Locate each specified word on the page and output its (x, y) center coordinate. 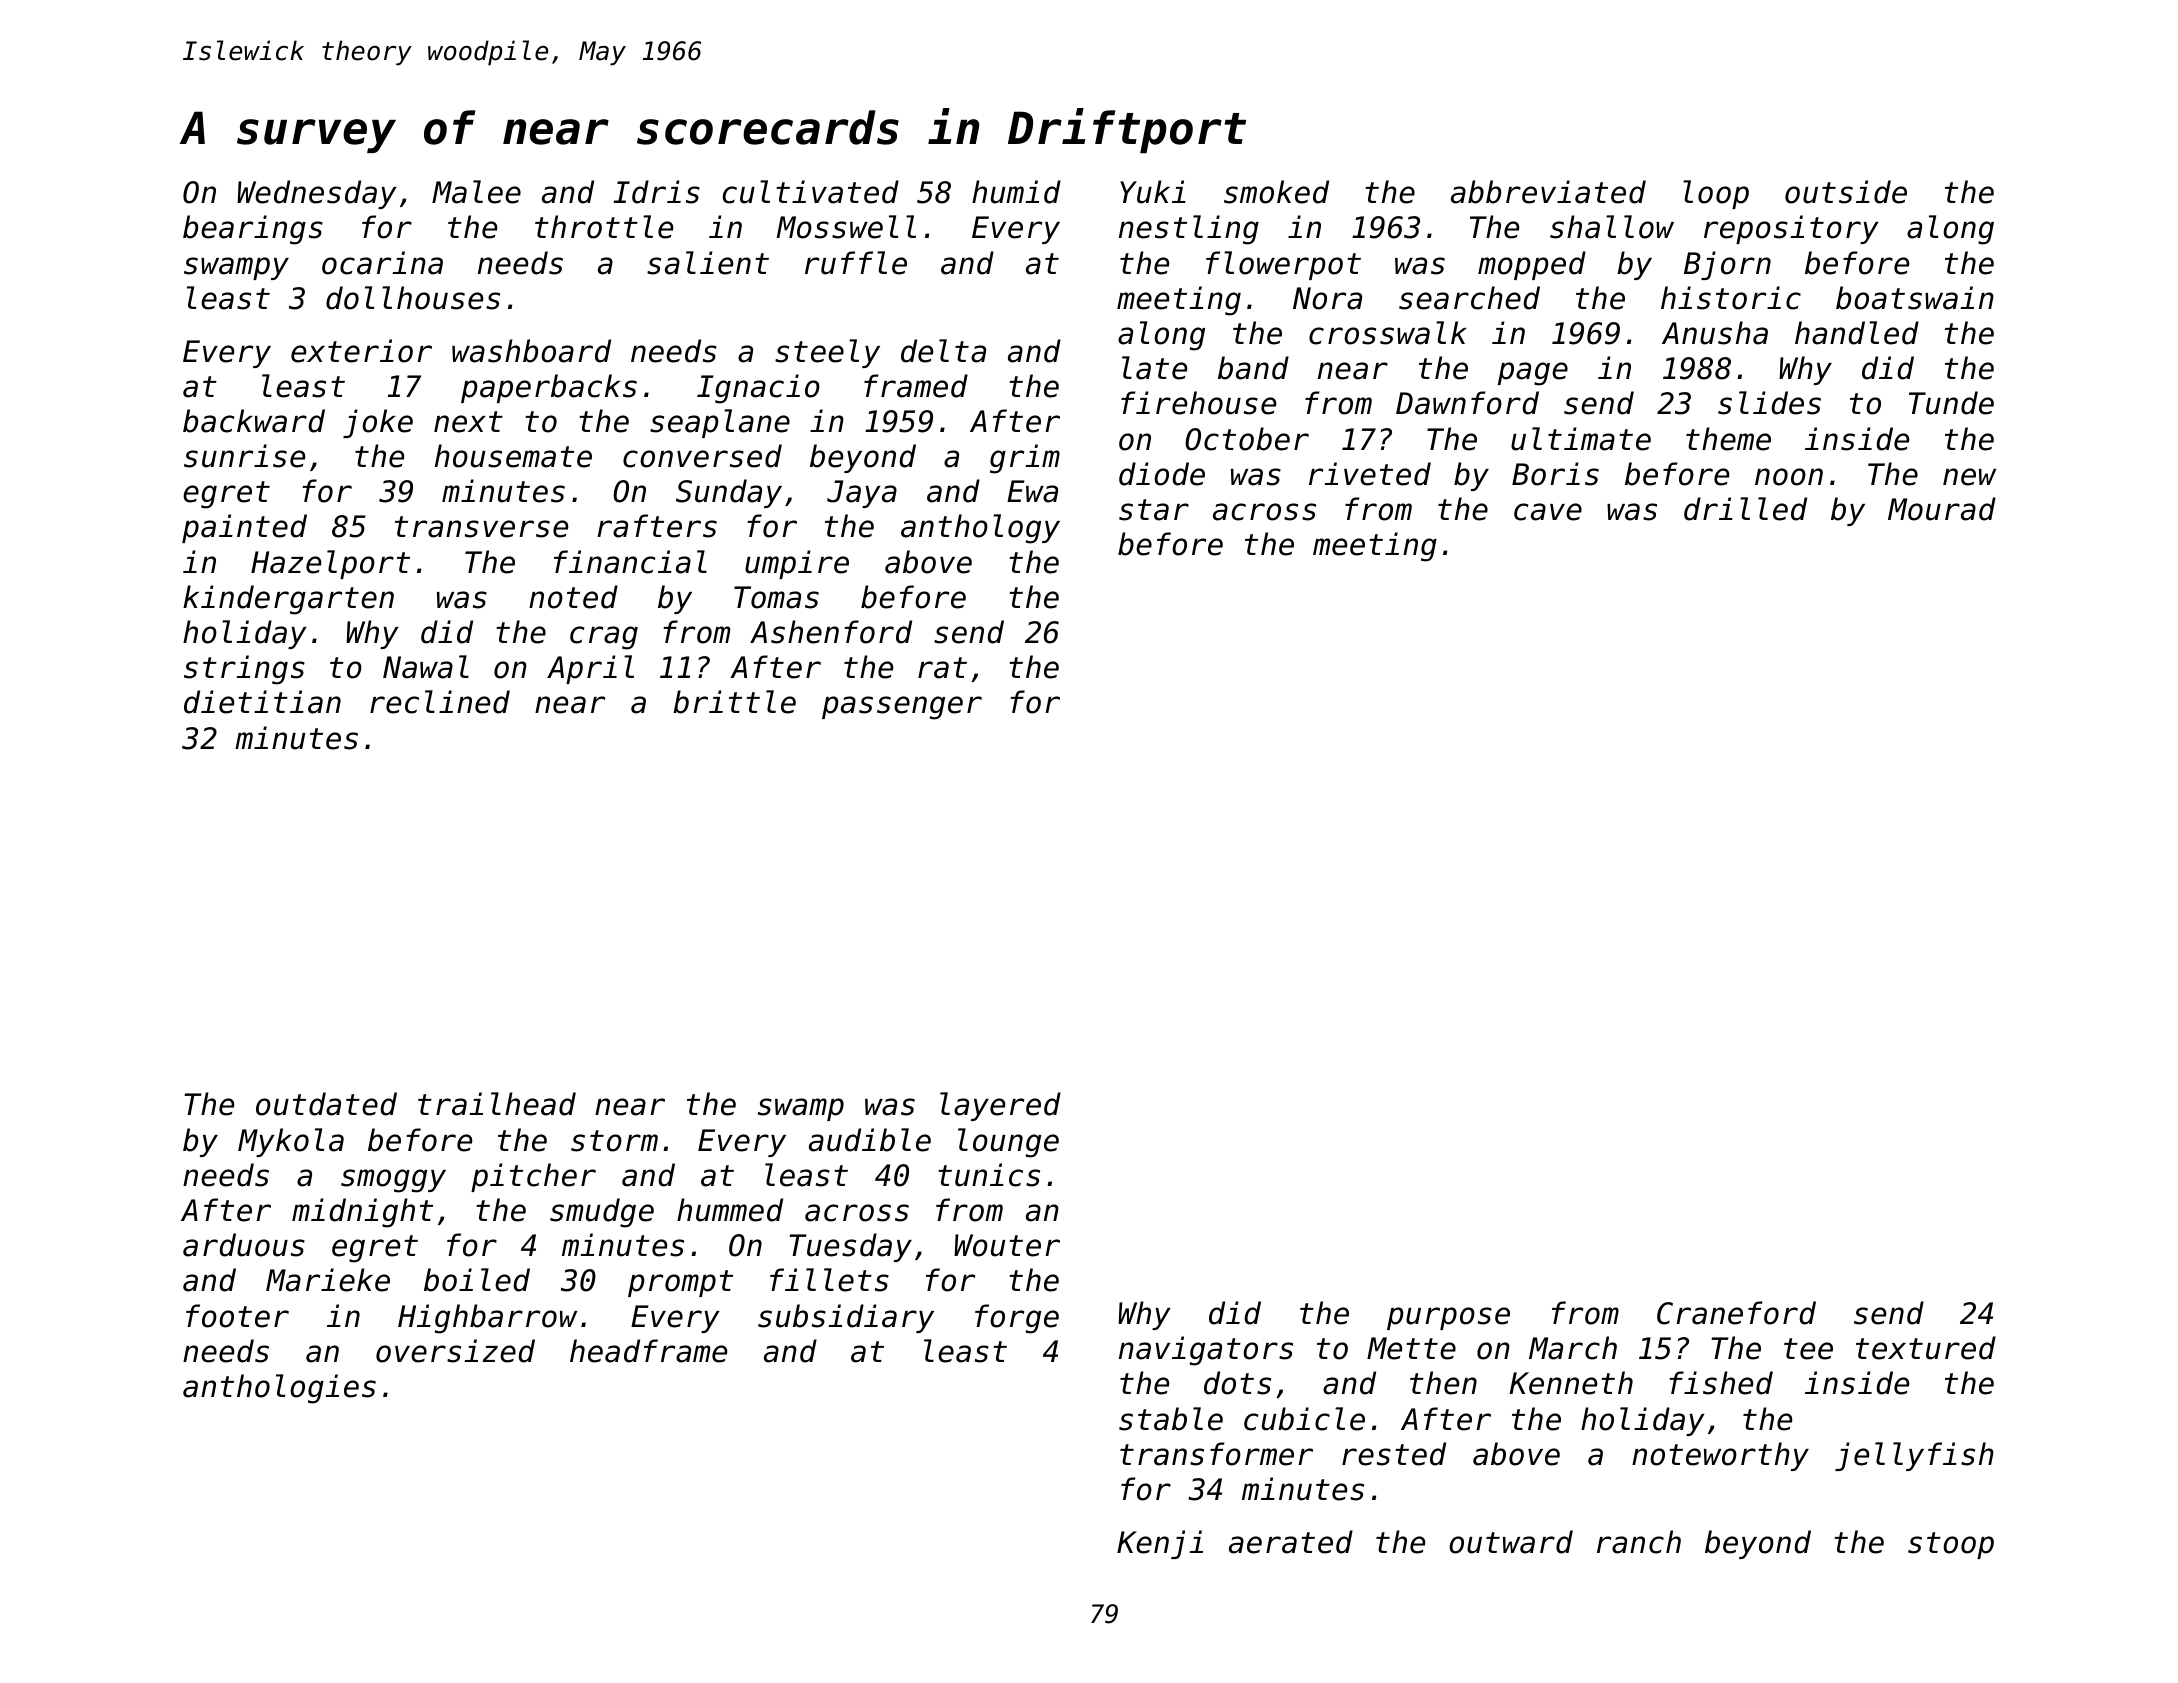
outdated (326, 1104)
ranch (1639, 1542)
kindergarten (288, 600)
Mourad (1942, 509)
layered (1000, 1106)
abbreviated (1548, 192)
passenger (902, 708)
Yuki (1153, 192)
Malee (476, 192)
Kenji (1160, 1544)
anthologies (279, 1389)
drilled (1745, 509)
